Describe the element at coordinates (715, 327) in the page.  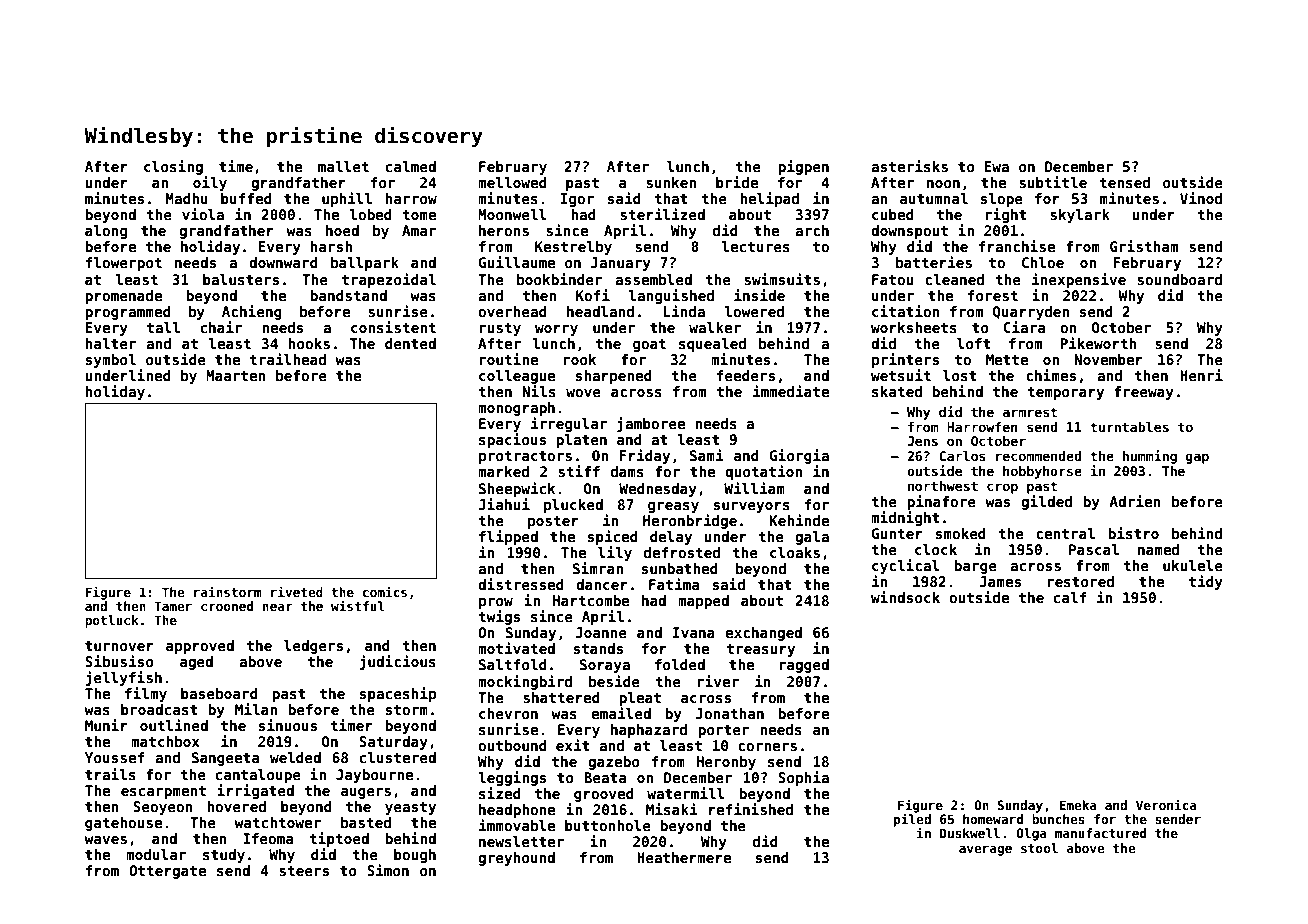
I see `walker` at that location.
